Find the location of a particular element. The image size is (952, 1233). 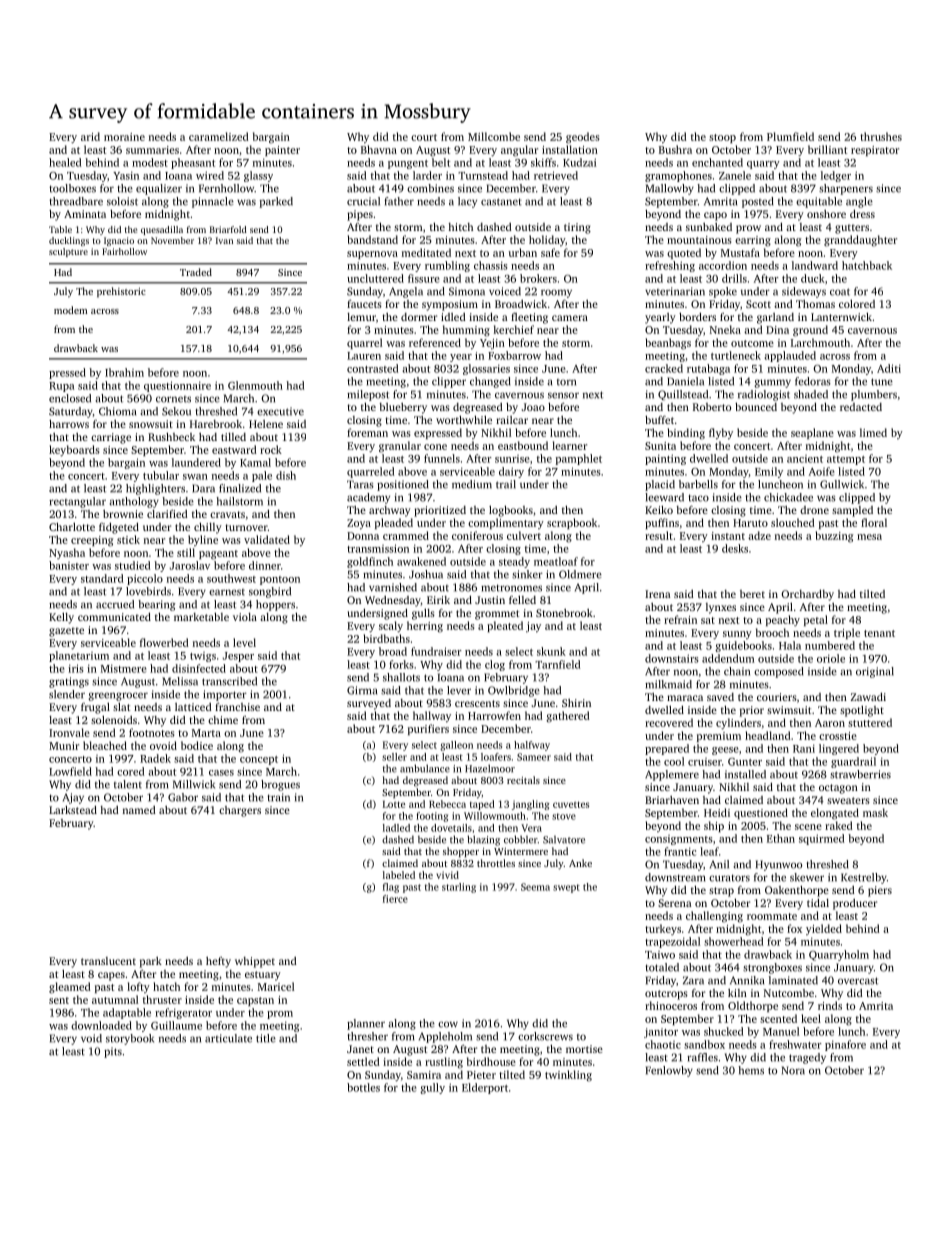

arid is located at coordinates (90, 136).
